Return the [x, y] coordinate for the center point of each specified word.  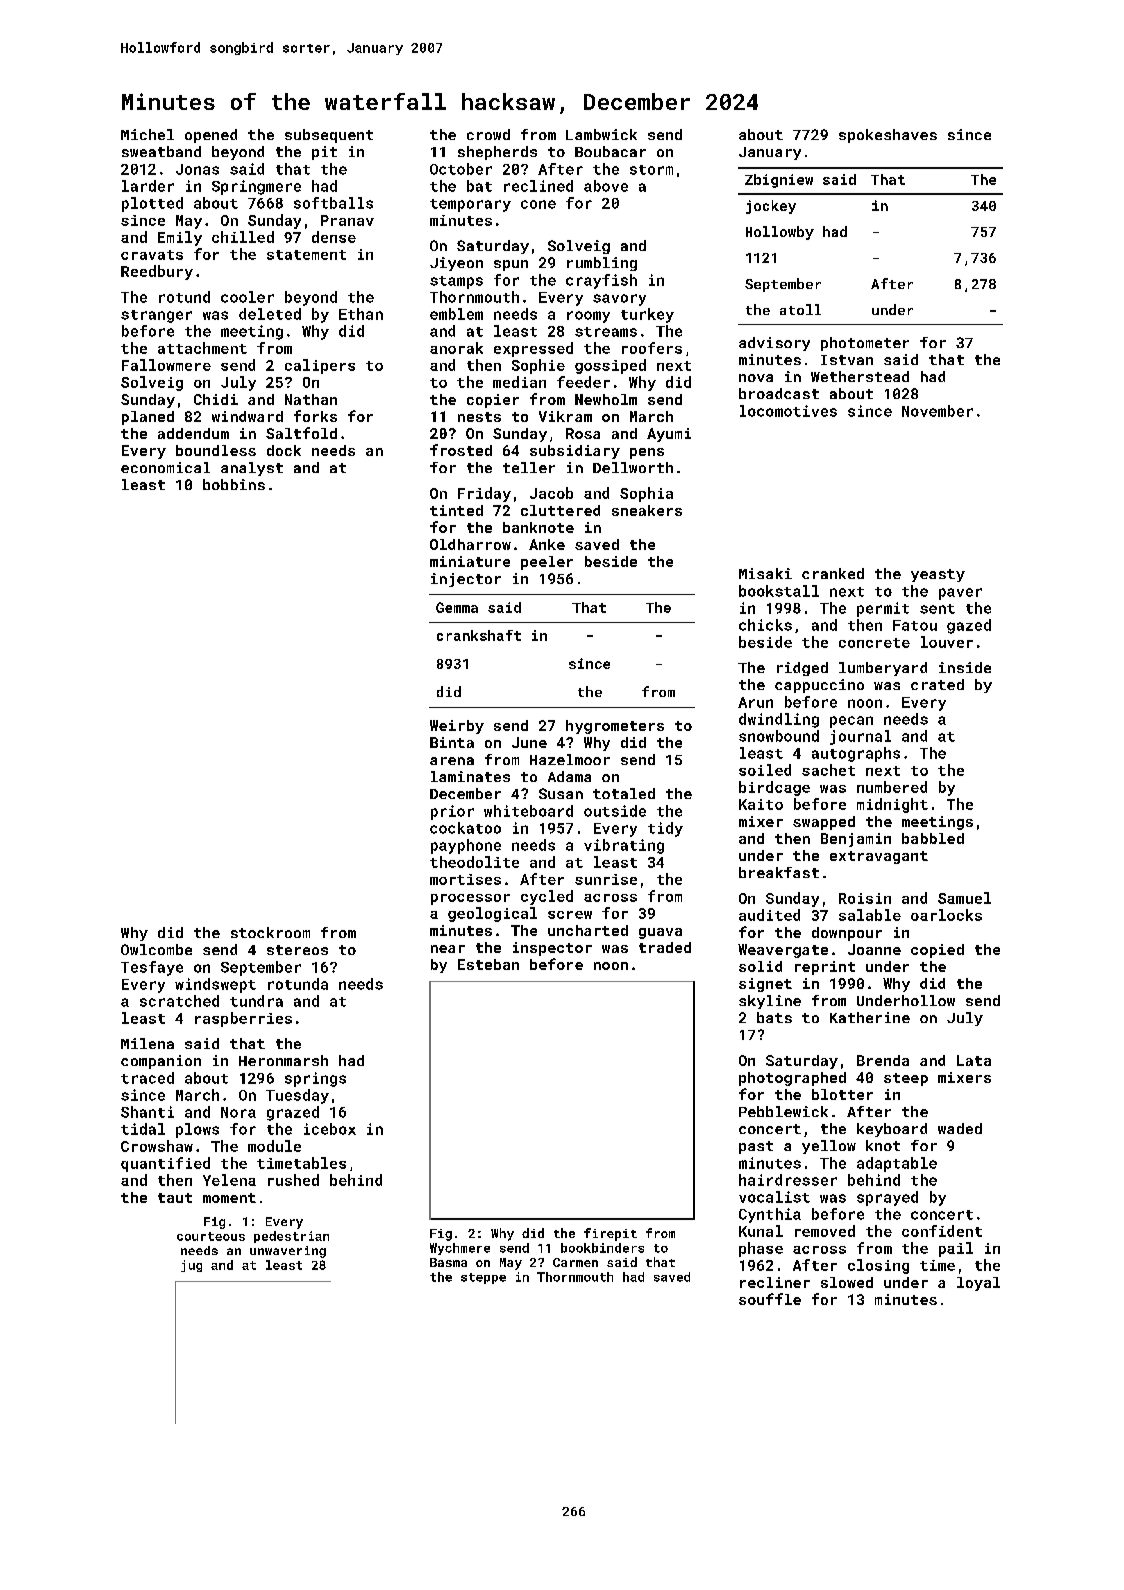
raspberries [243, 1019]
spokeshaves [888, 136]
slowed [847, 1282]
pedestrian [291, 1237]
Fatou [915, 625]
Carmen [575, 1262]
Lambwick [601, 134]
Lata [974, 1060]
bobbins [234, 484]
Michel [147, 134]
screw [570, 915]
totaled [624, 793]
